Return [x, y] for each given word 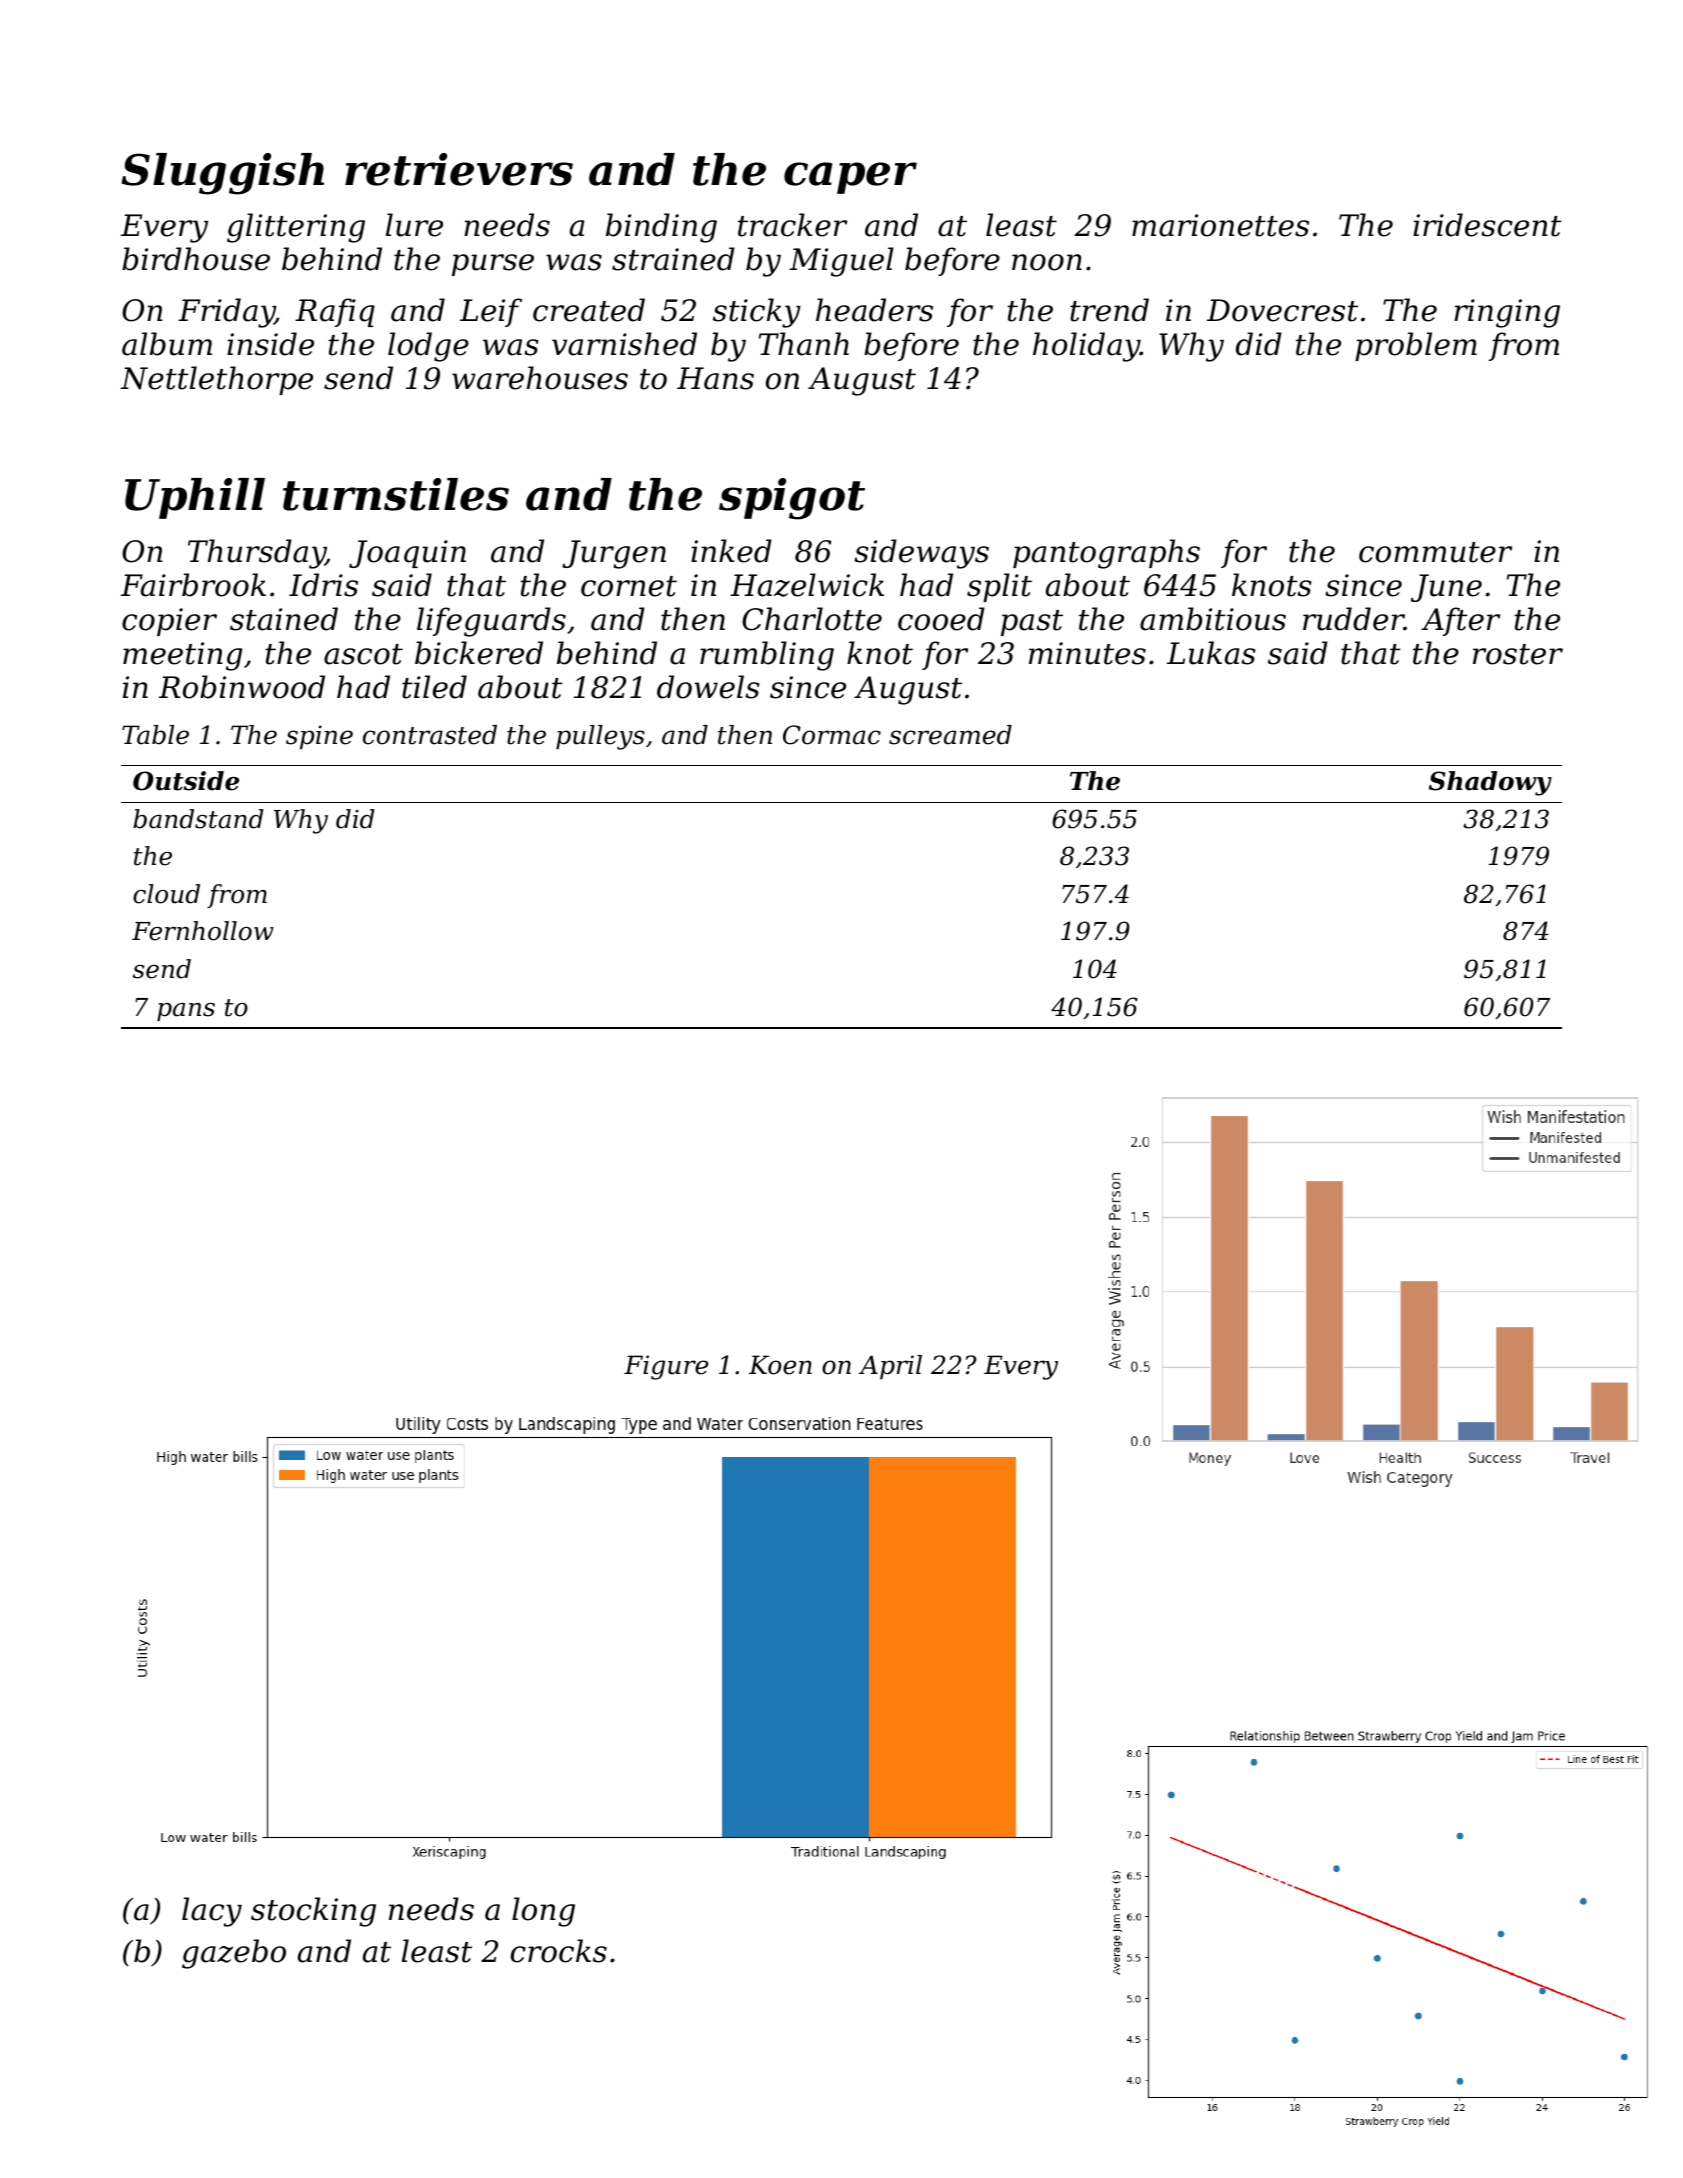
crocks [559, 1951]
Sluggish [222, 174]
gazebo [234, 1954]
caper [850, 178]
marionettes [1220, 225]
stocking [313, 1912]
